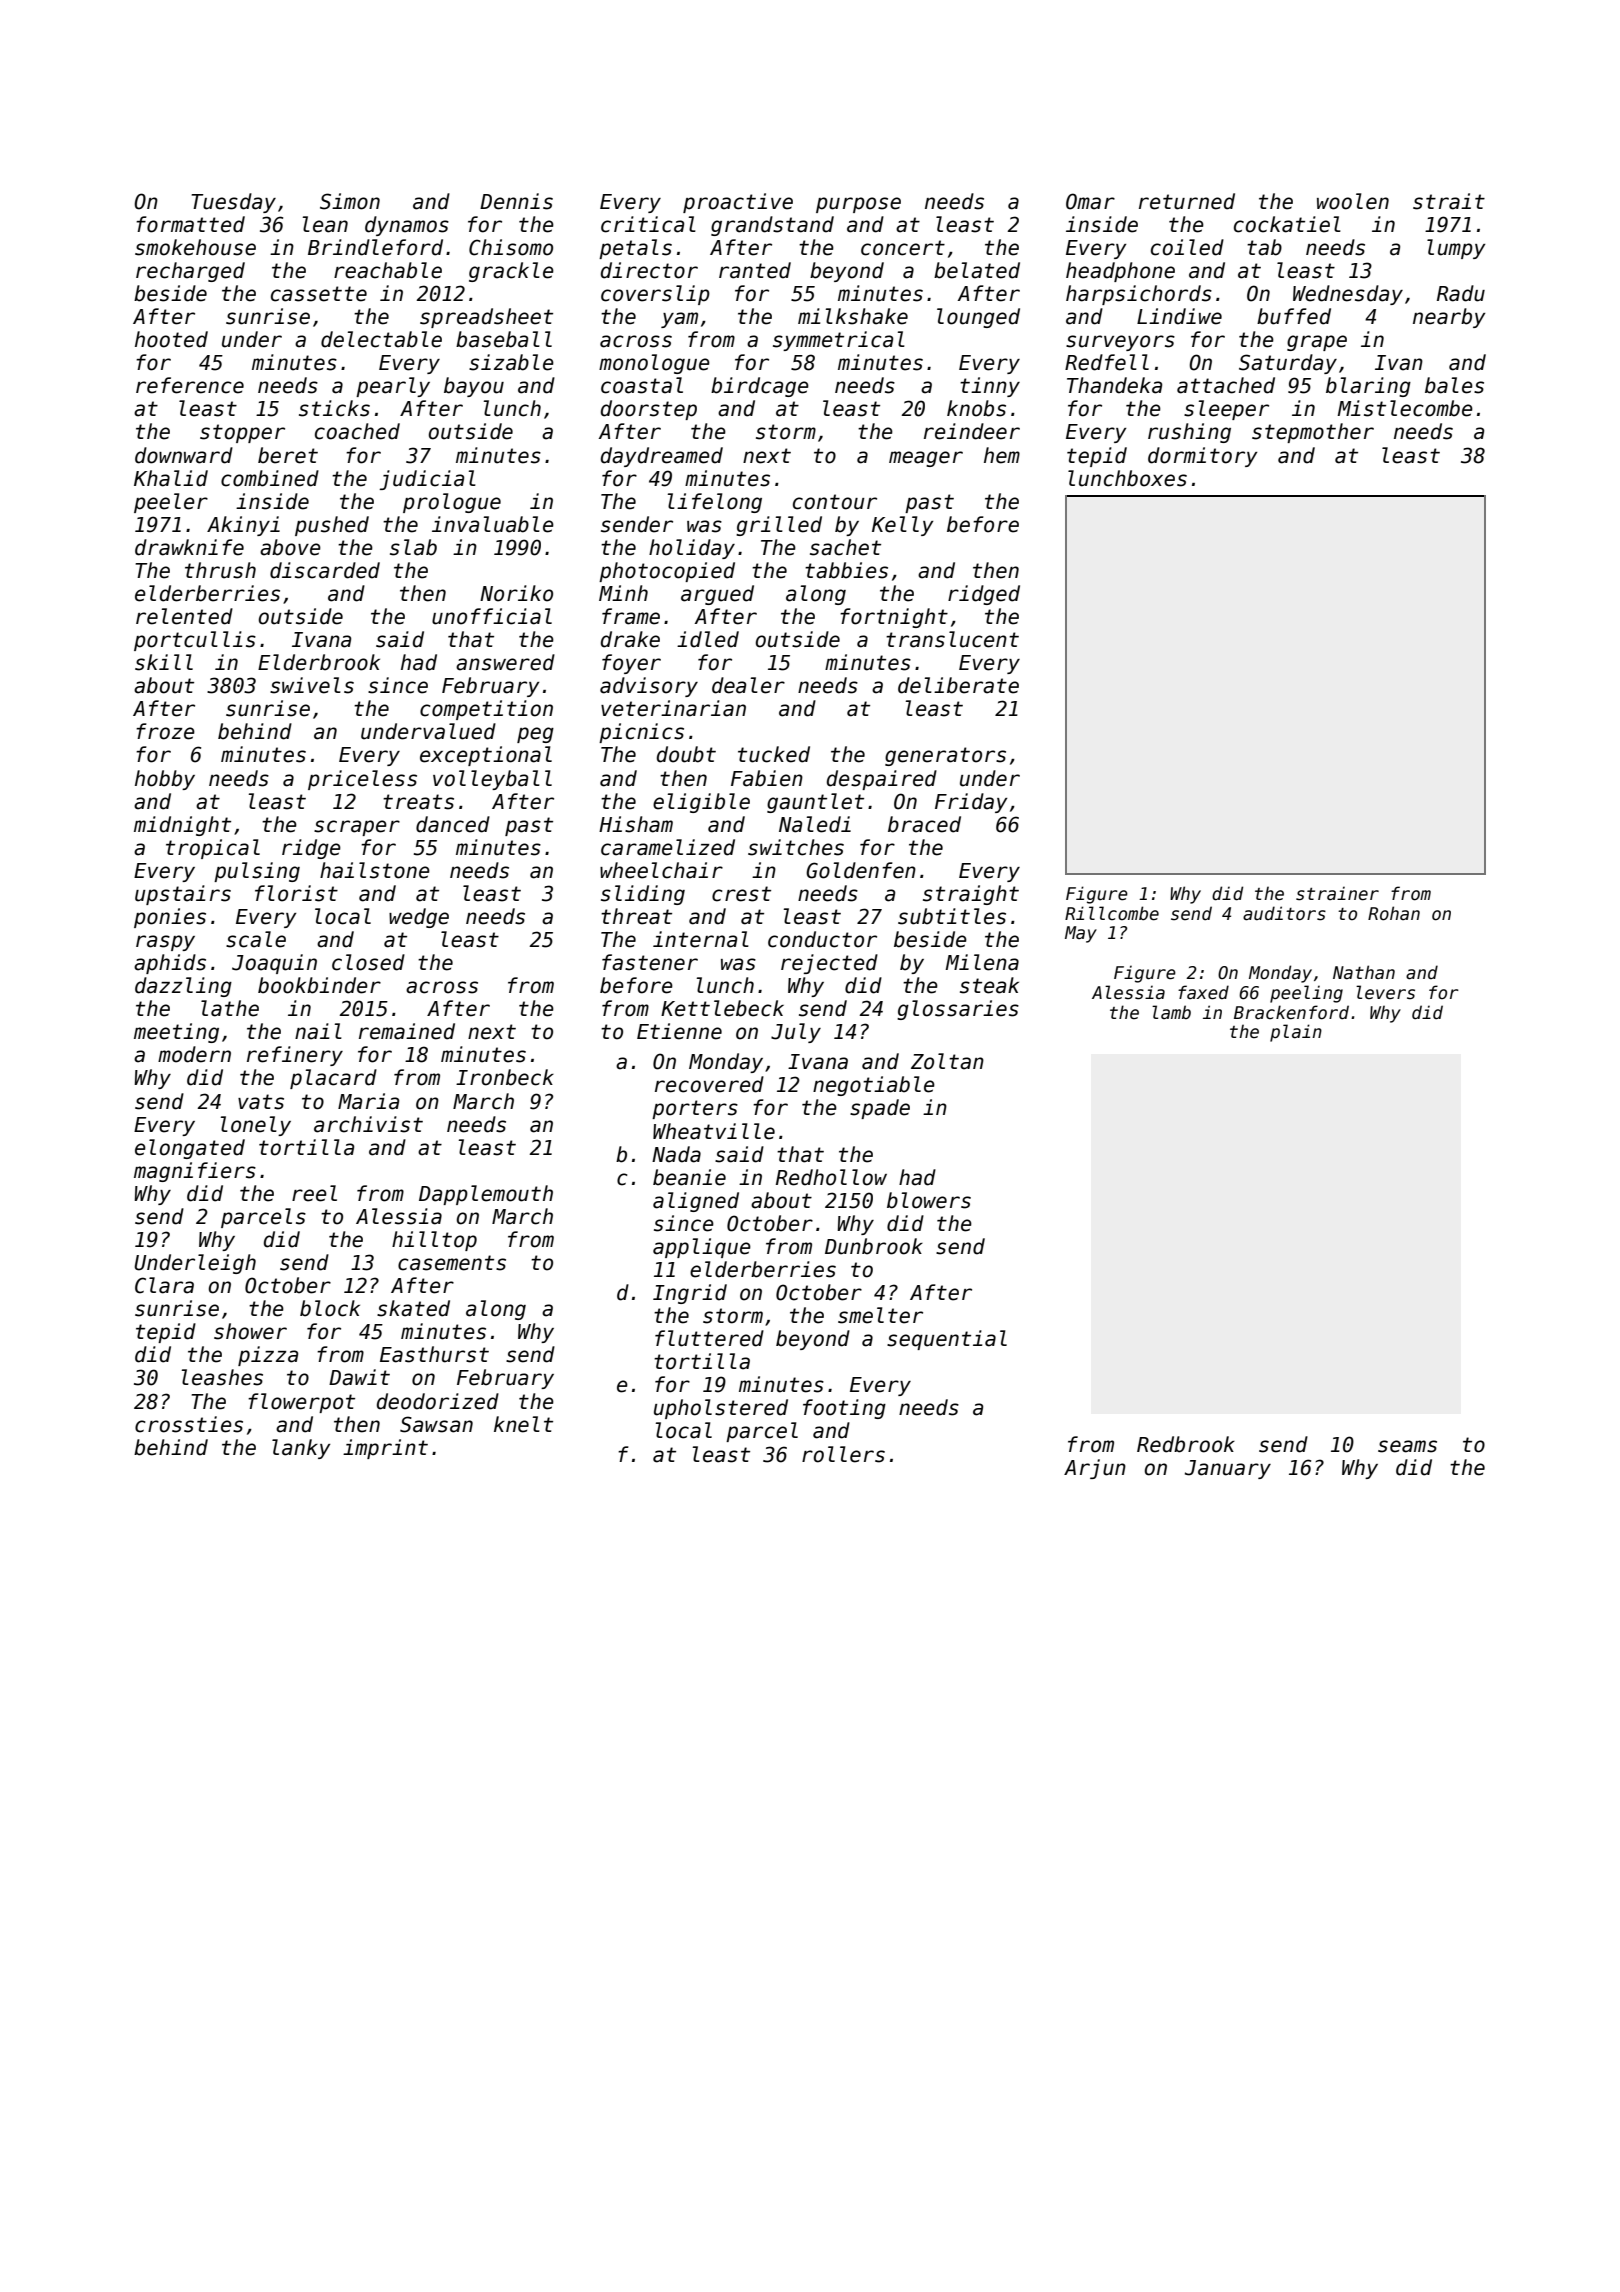 This screenshot has width=1620, height=2292. What do you see at coordinates (165, 731) in the screenshot?
I see `froze` at bounding box center [165, 731].
